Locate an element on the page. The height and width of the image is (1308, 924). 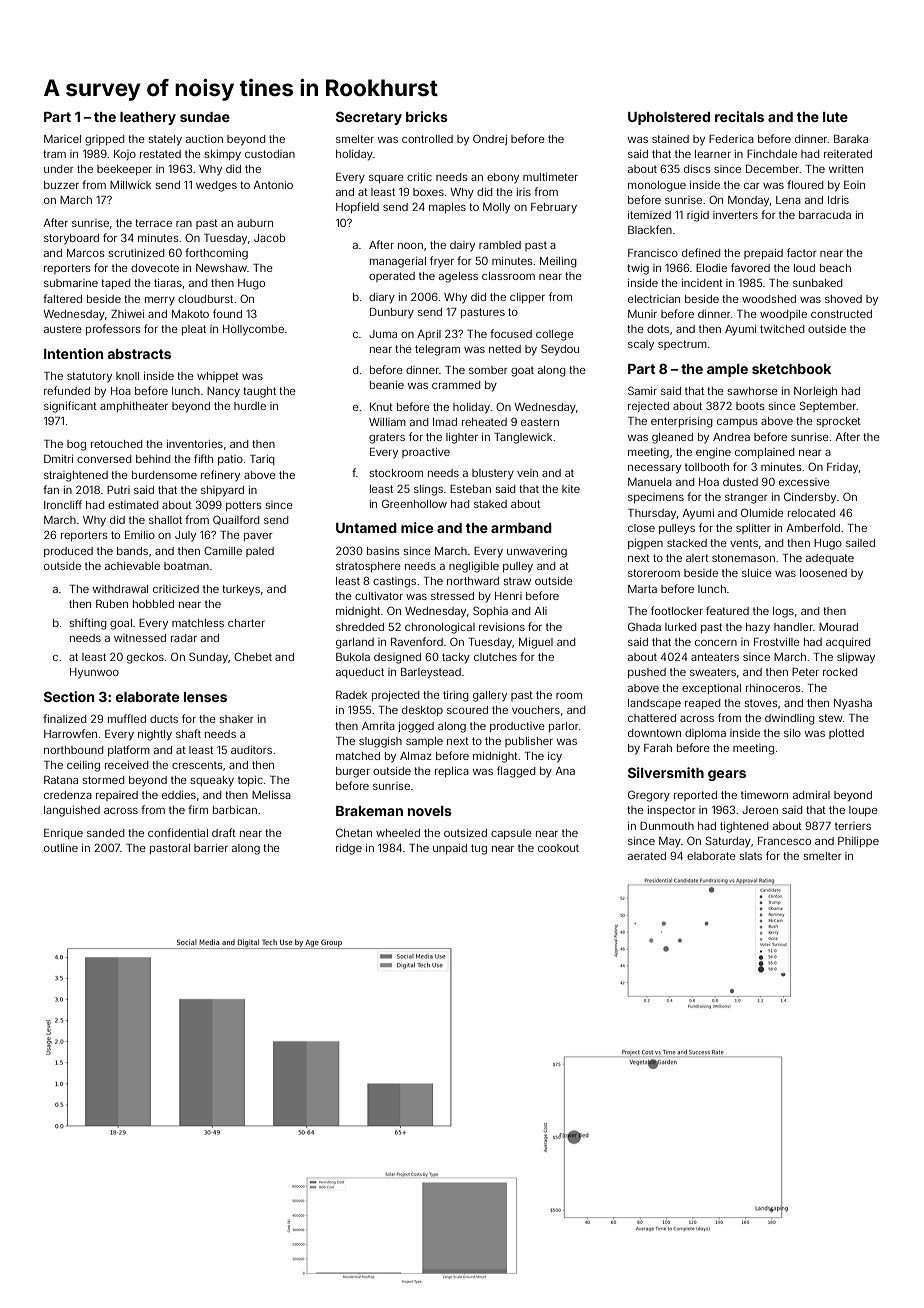
college is located at coordinates (555, 335).
